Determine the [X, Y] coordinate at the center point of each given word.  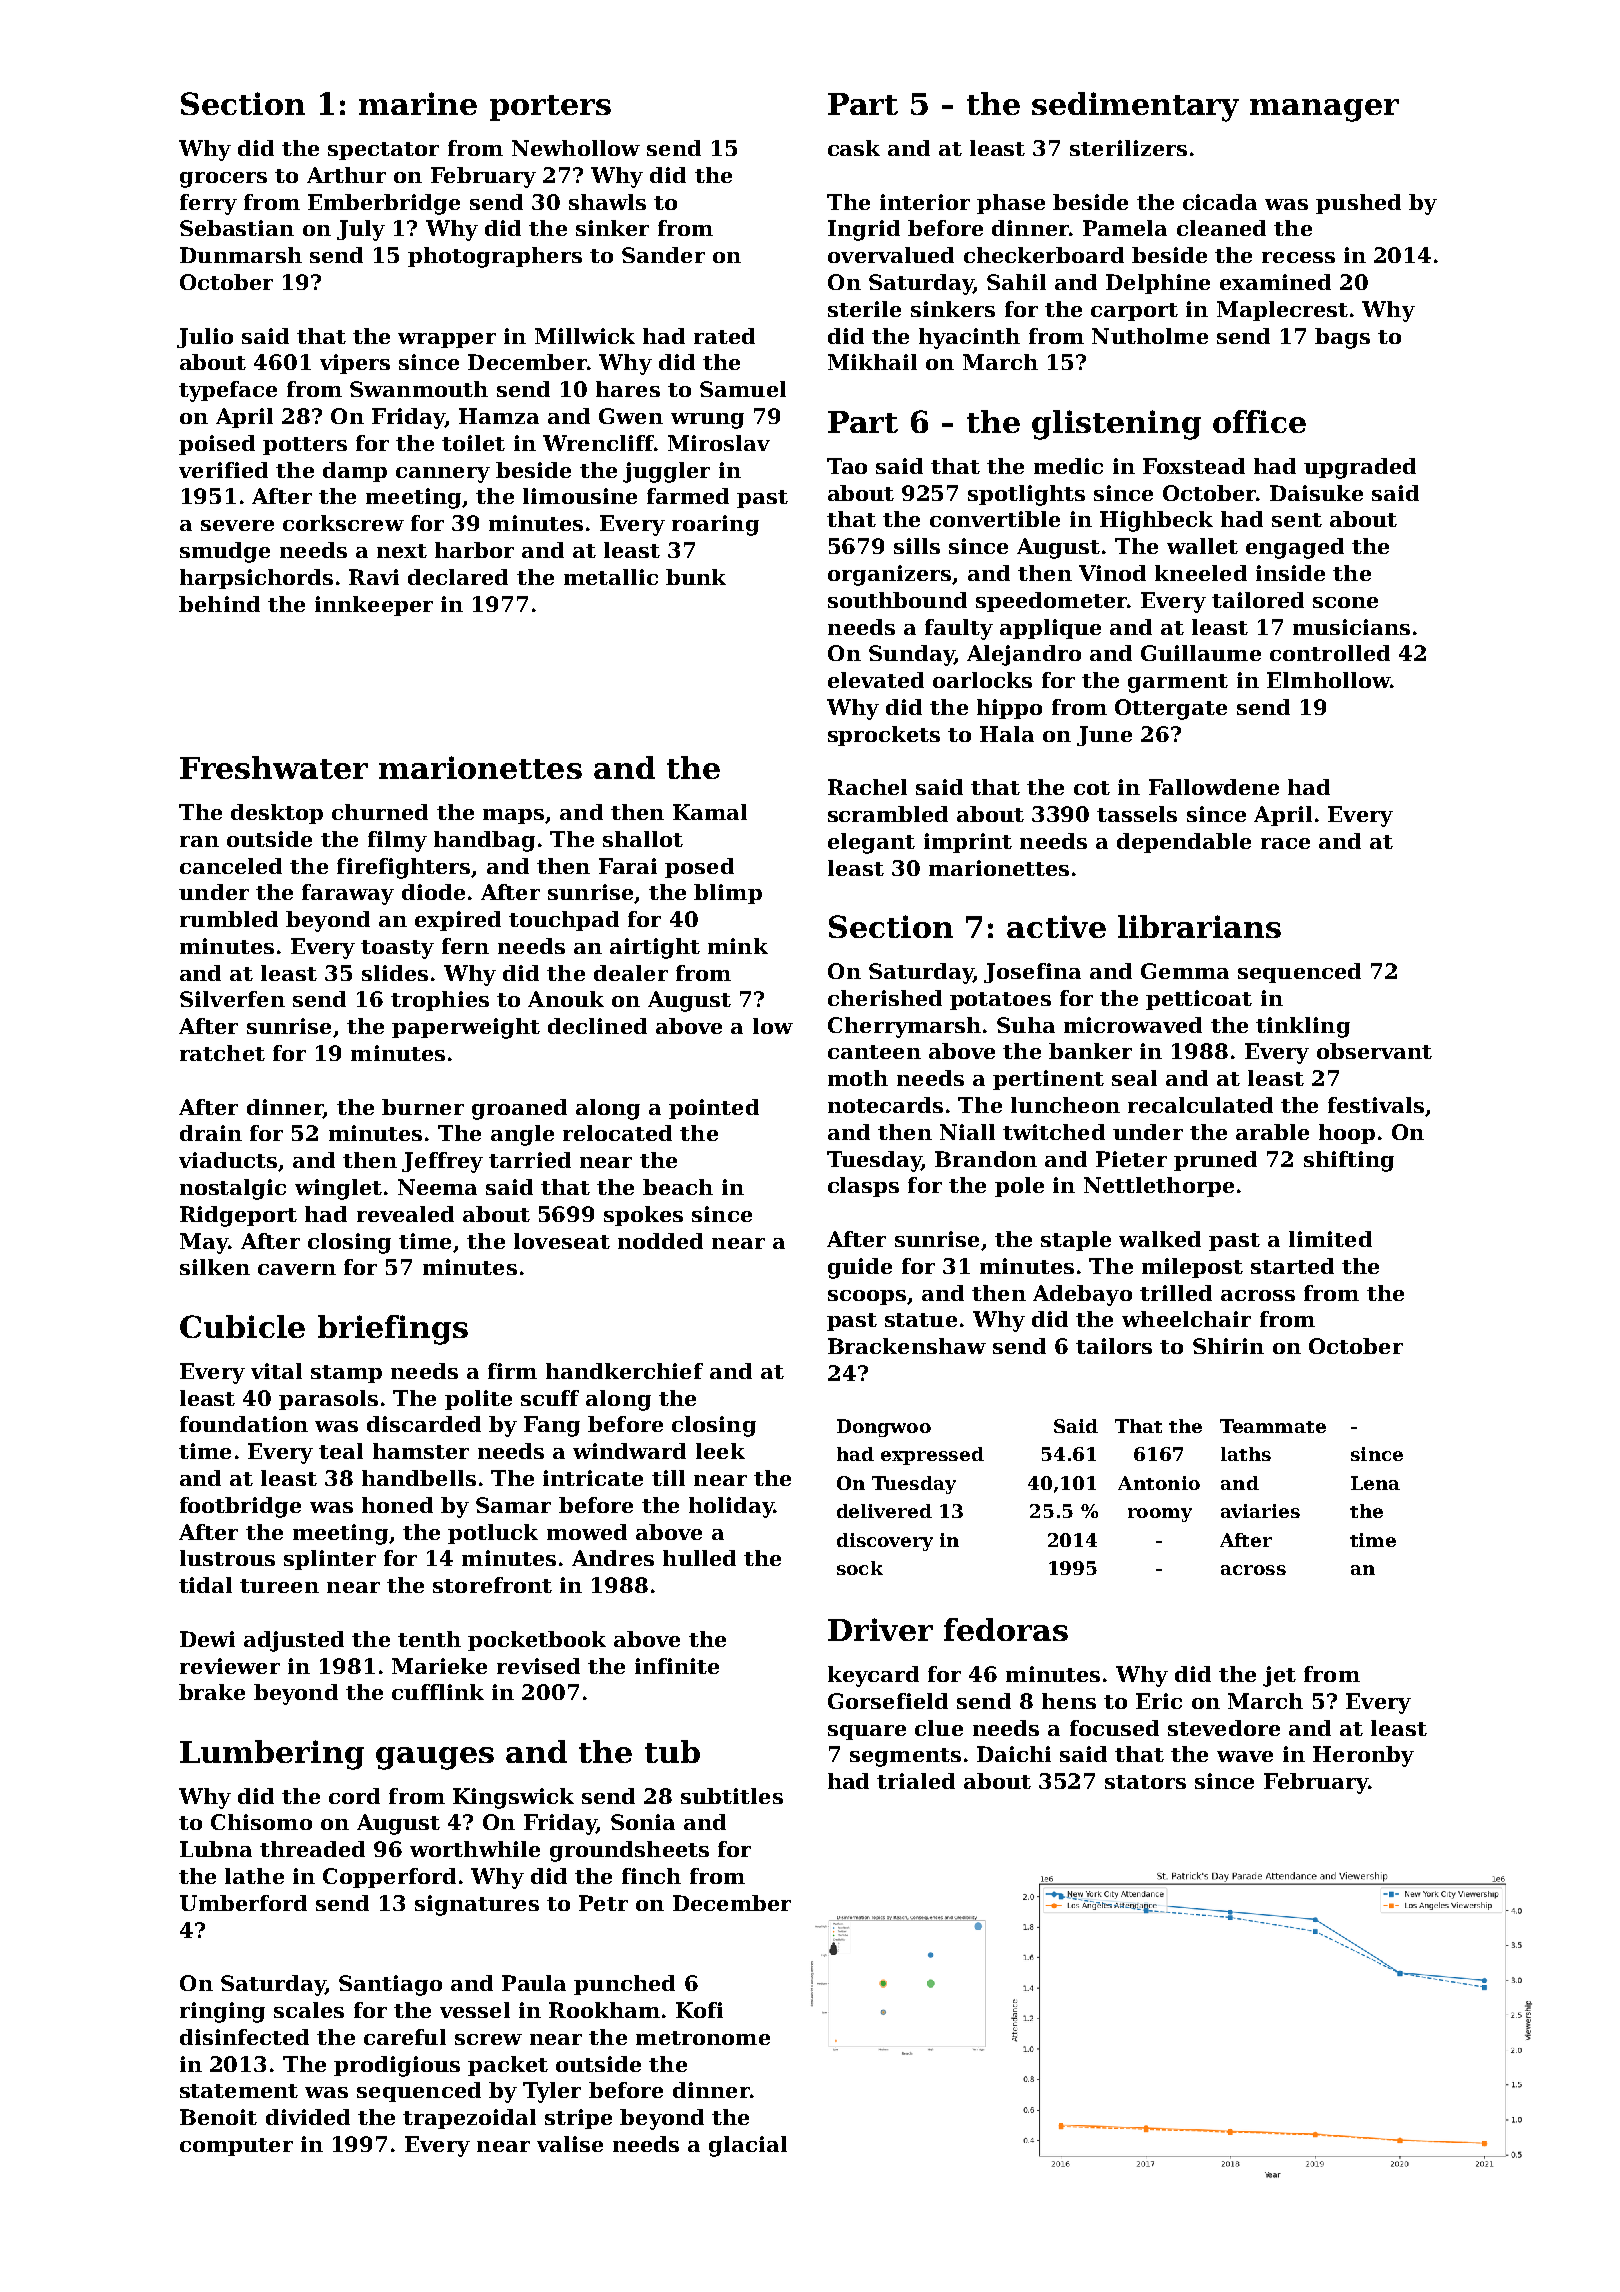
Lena [1375, 1483]
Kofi [699, 2010]
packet [508, 2066]
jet [1279, 1676]
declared [458, 577]
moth [858, 1078]
